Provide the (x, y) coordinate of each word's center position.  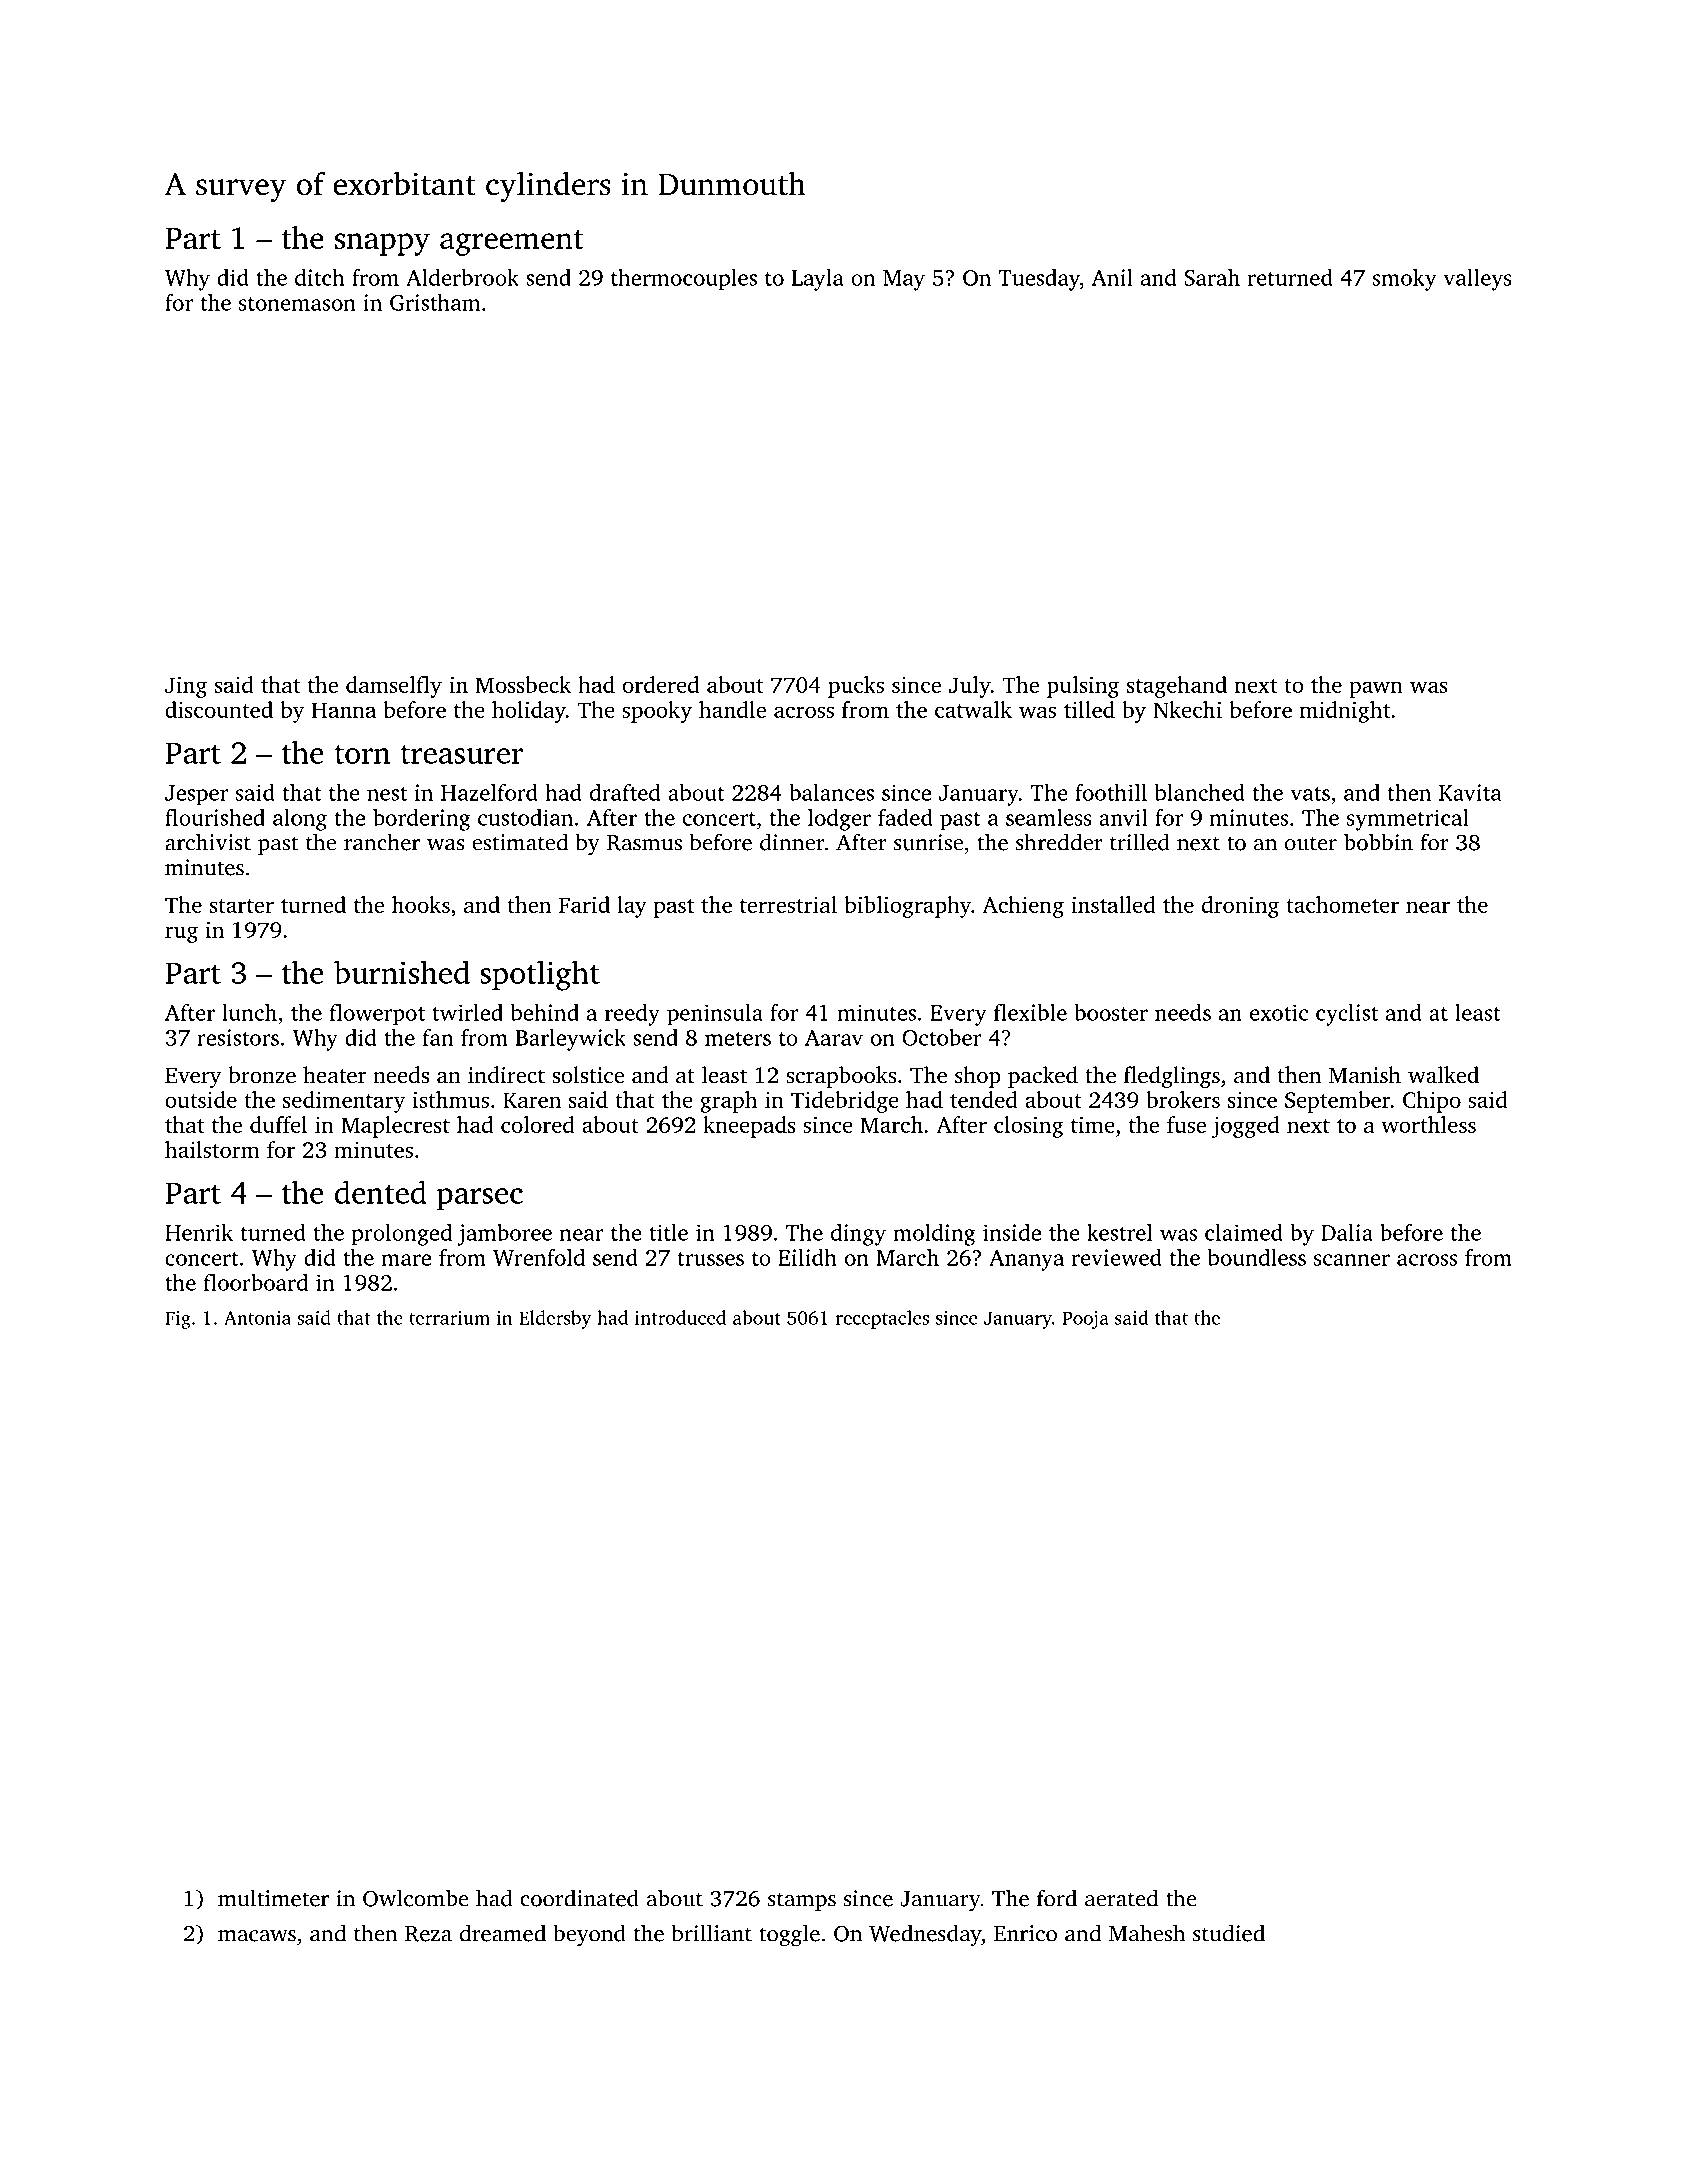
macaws (257, 1936)
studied (1229, 1933)
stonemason (297, 304)
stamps (802, 1901)
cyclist (1347, 1015)
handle (732, 709)
